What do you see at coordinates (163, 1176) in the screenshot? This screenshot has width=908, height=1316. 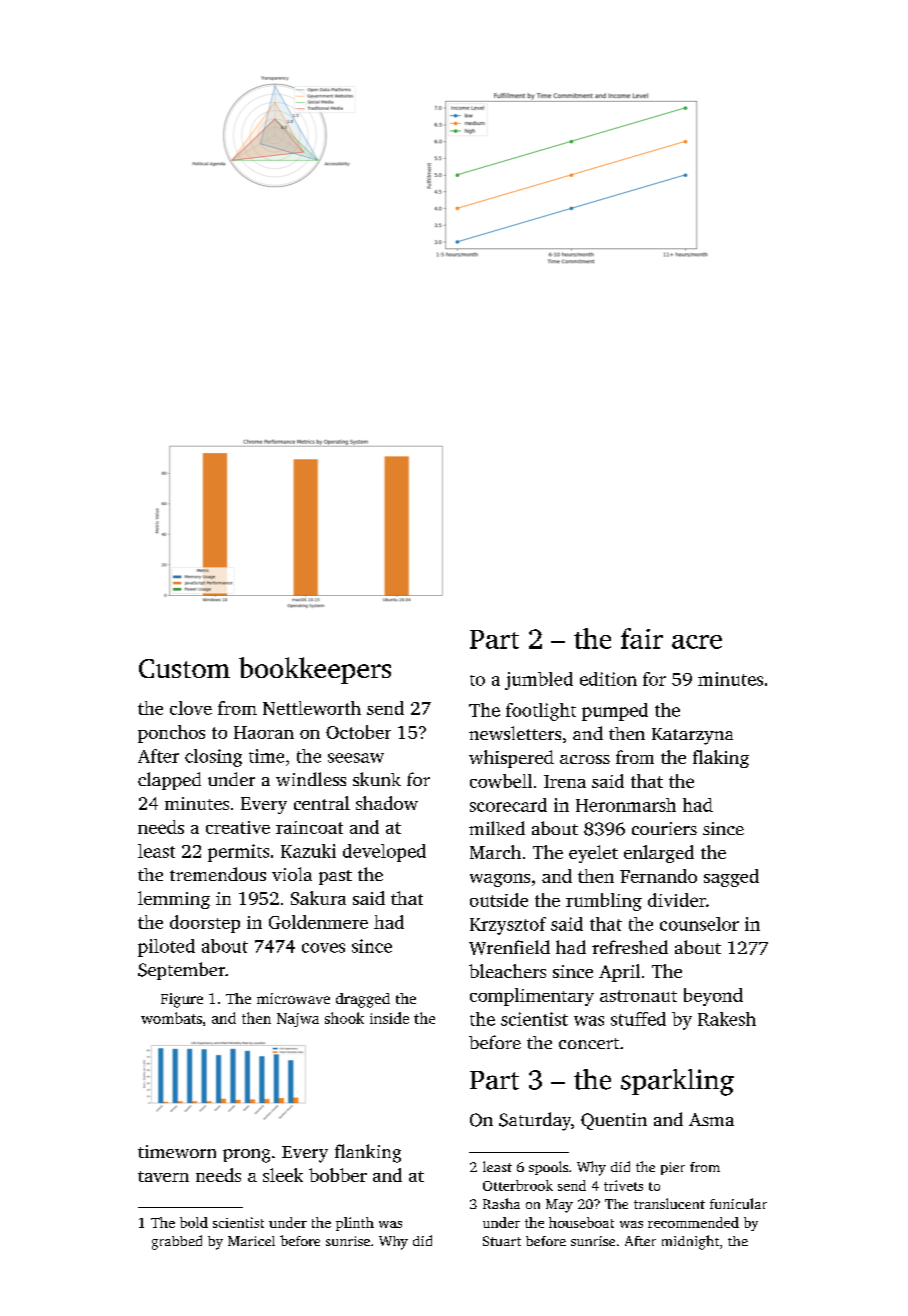 I see `tavern` at bounding box center [163, 1176].
